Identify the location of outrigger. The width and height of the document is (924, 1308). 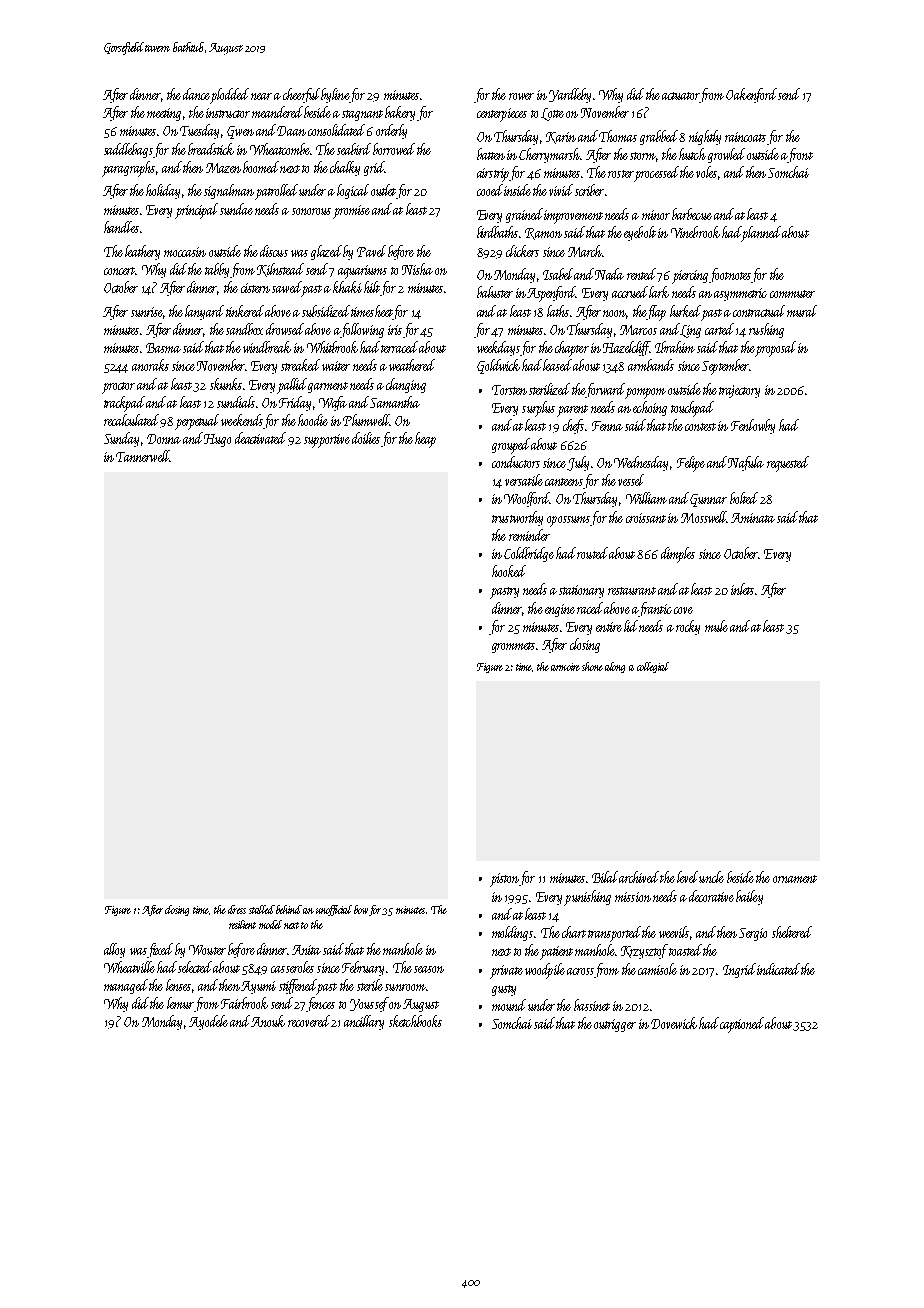
(615, 1025).
